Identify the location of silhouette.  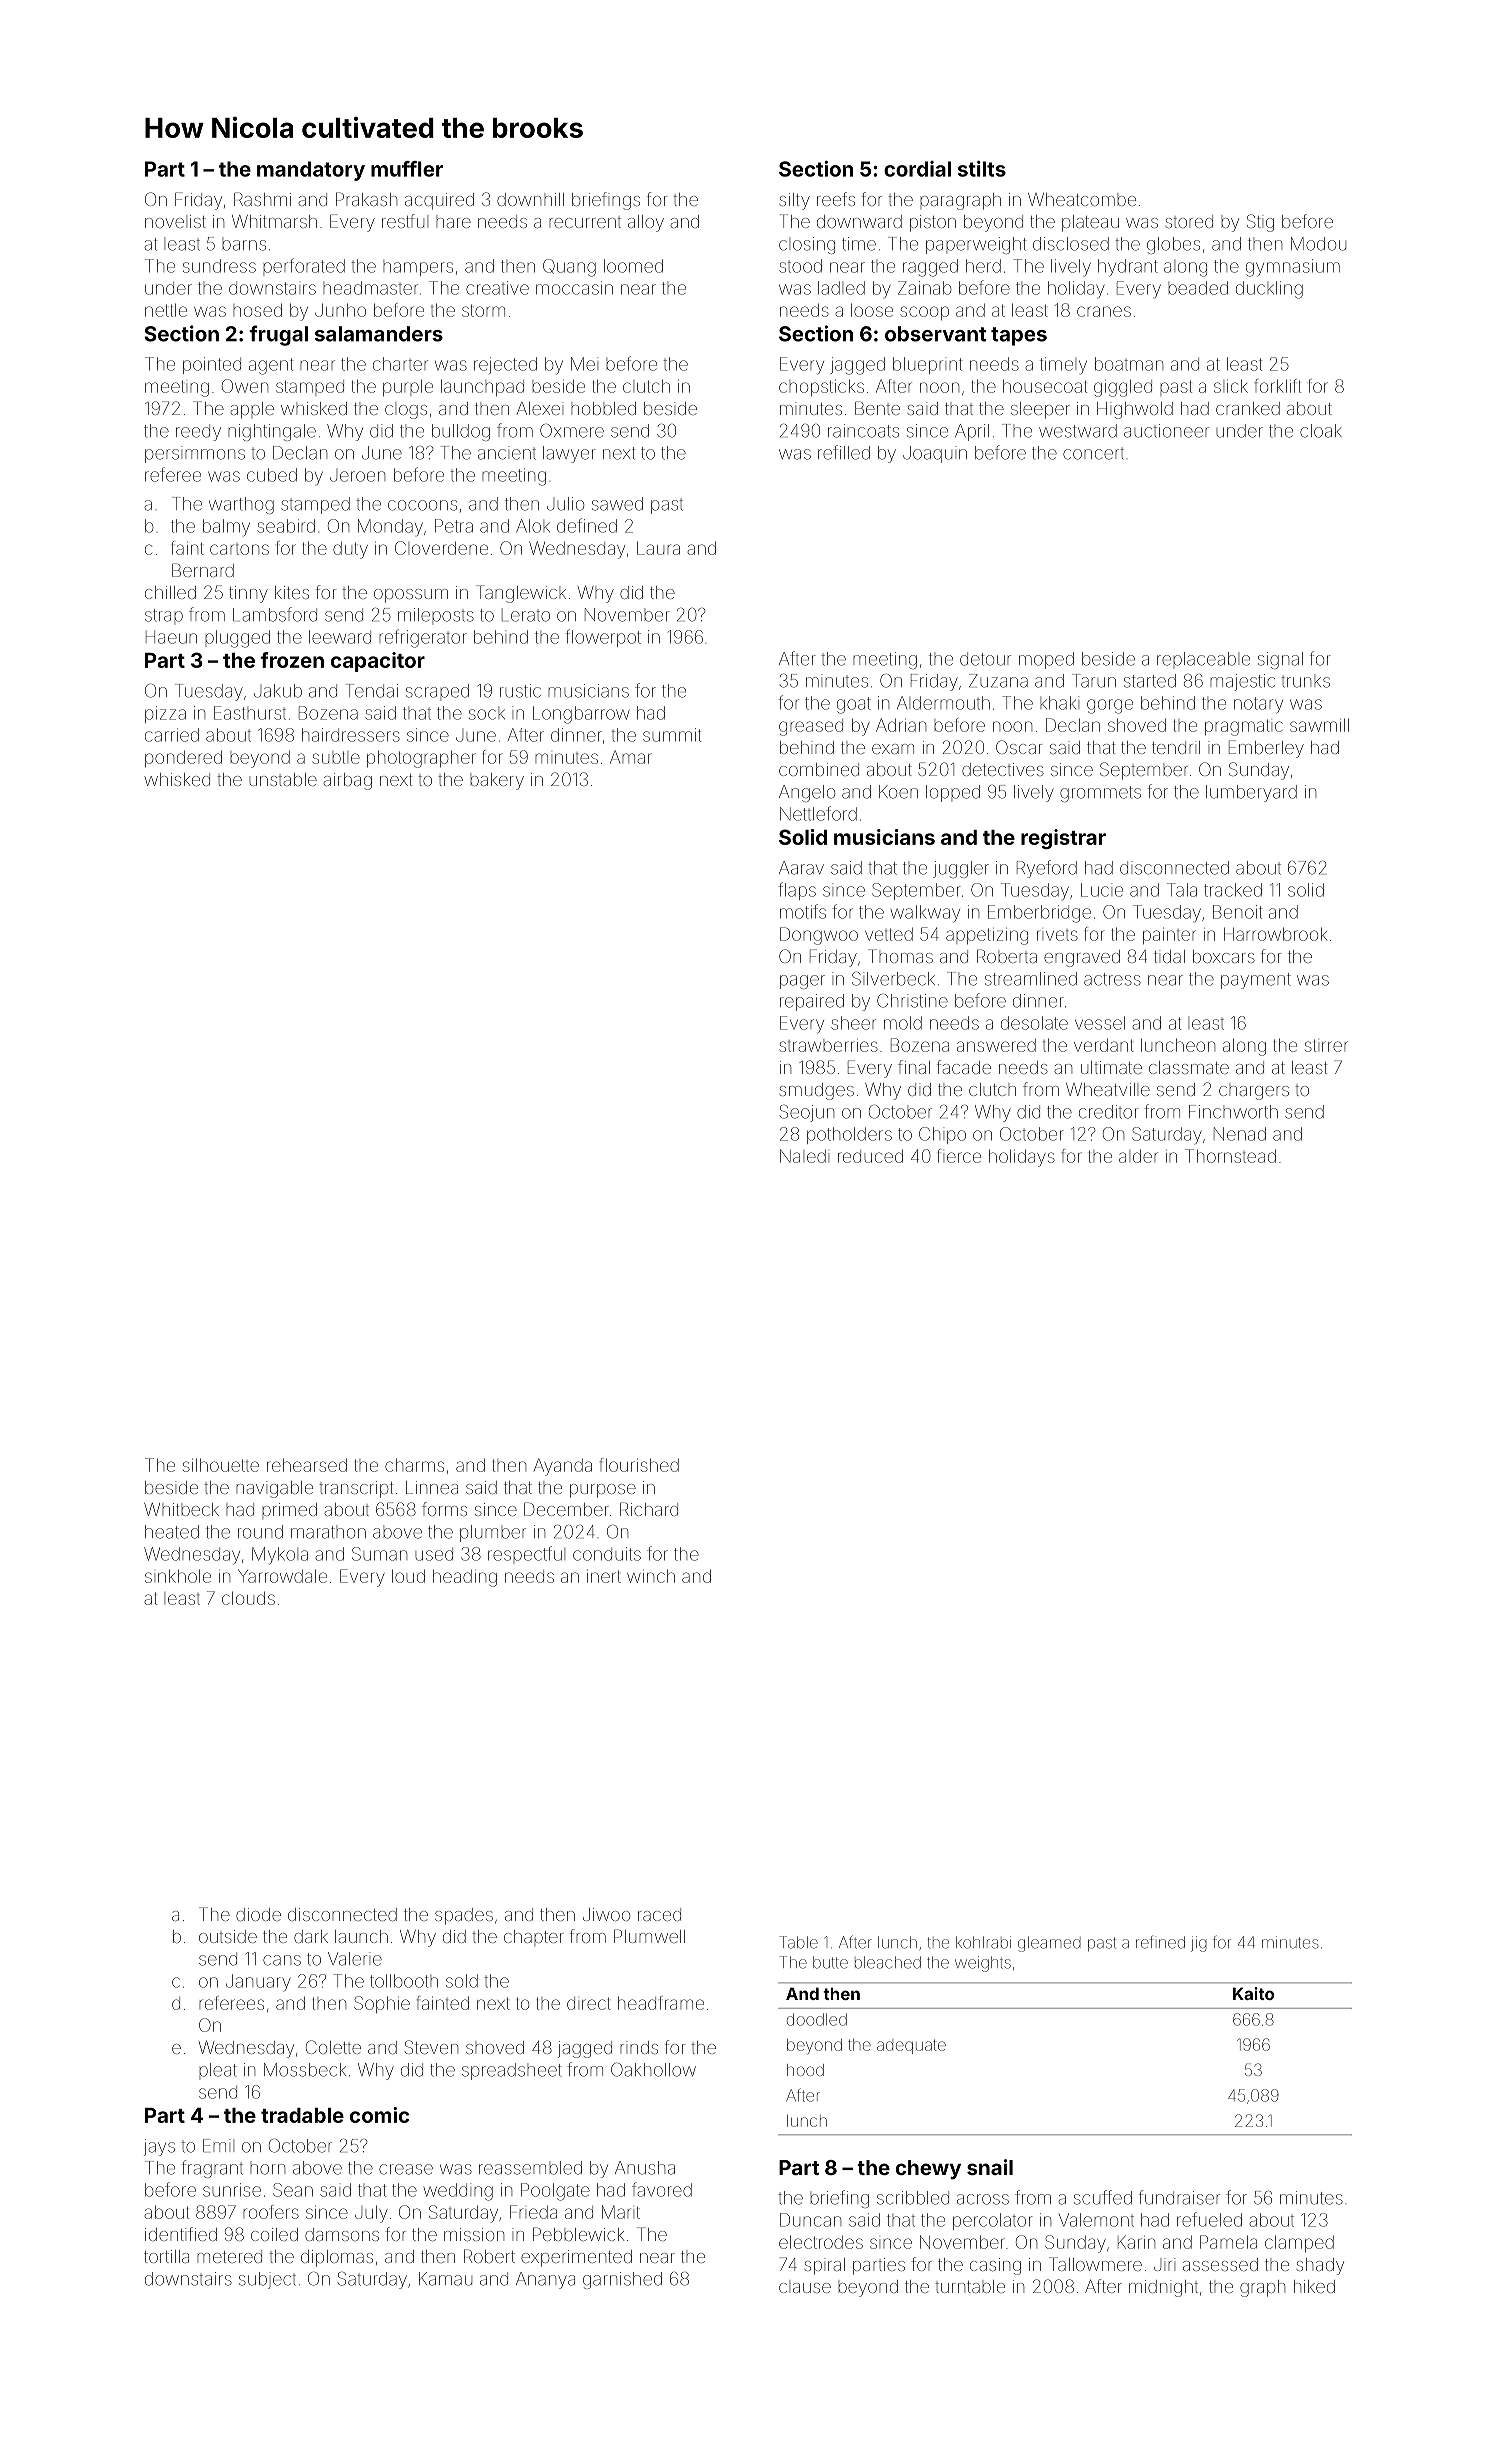
(221, 1465).
